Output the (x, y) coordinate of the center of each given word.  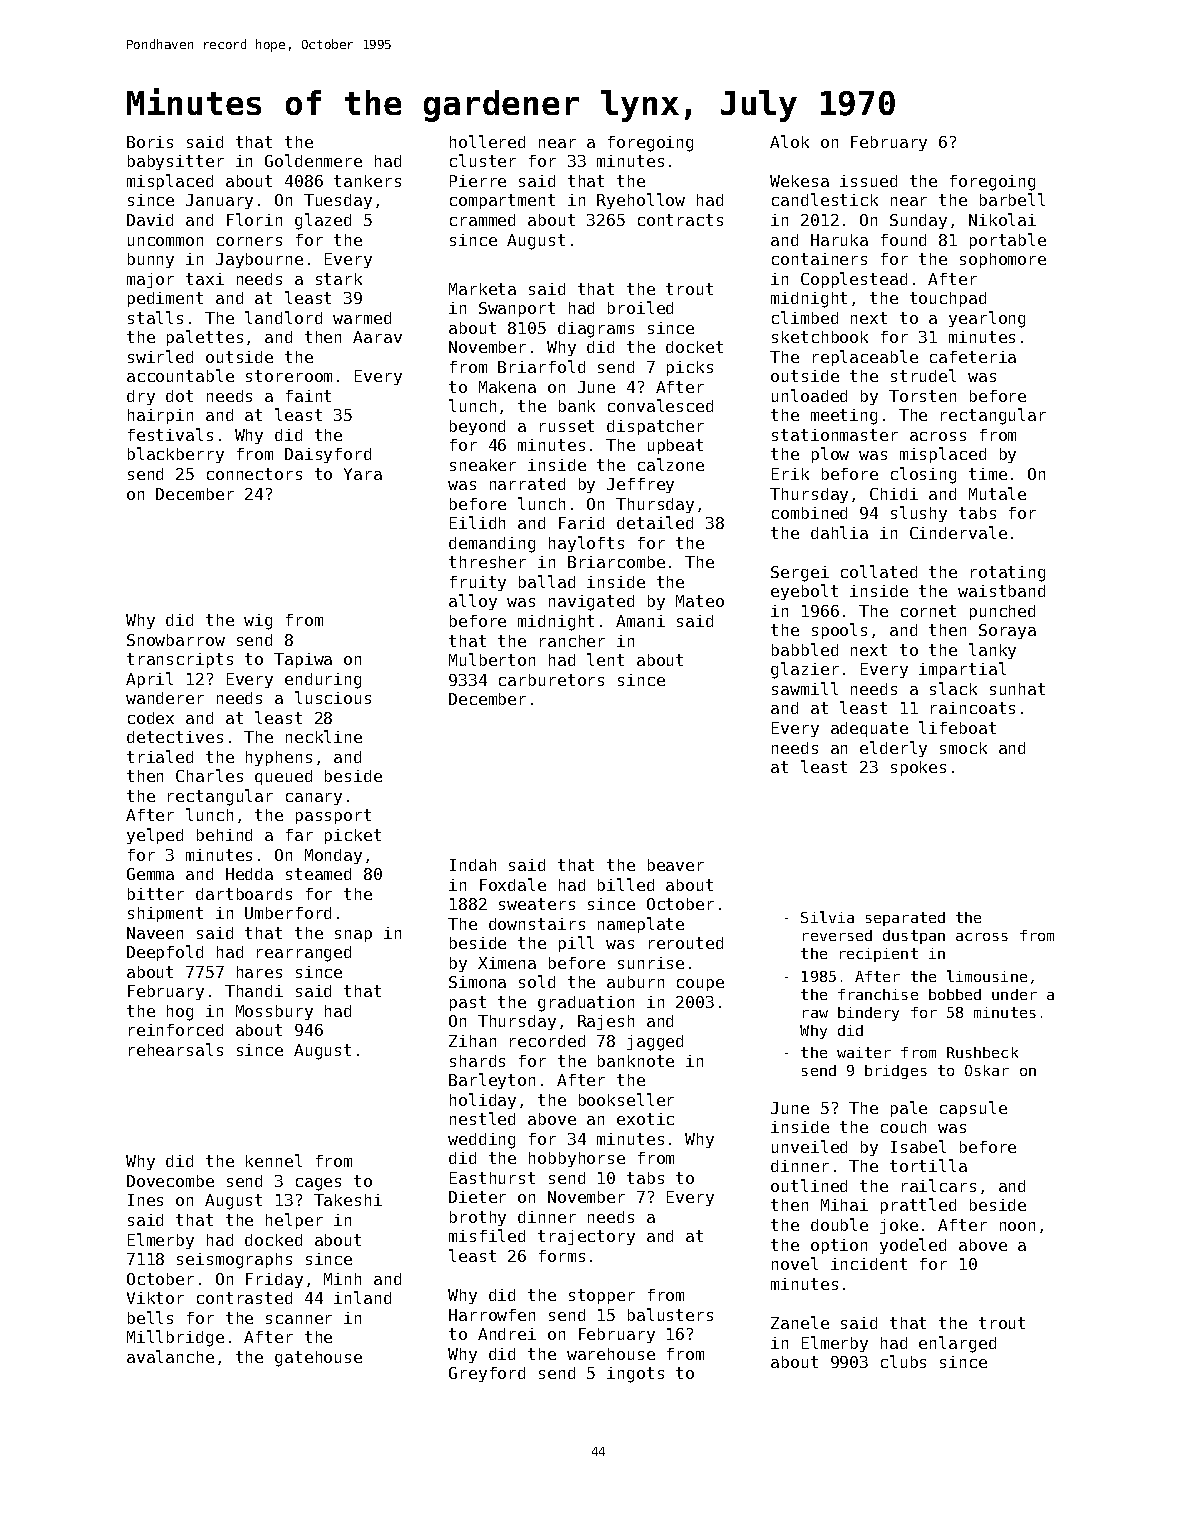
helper (294, 1221)
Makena (507, 387)
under (1014, 994)
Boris (150, 142)
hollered (487, 141)
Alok (789, 141)
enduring (323, 681)
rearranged (304, 954)
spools (839, 631)
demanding (492, 545)
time (988, 474)
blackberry (176, 455)
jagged (655, 1043)
